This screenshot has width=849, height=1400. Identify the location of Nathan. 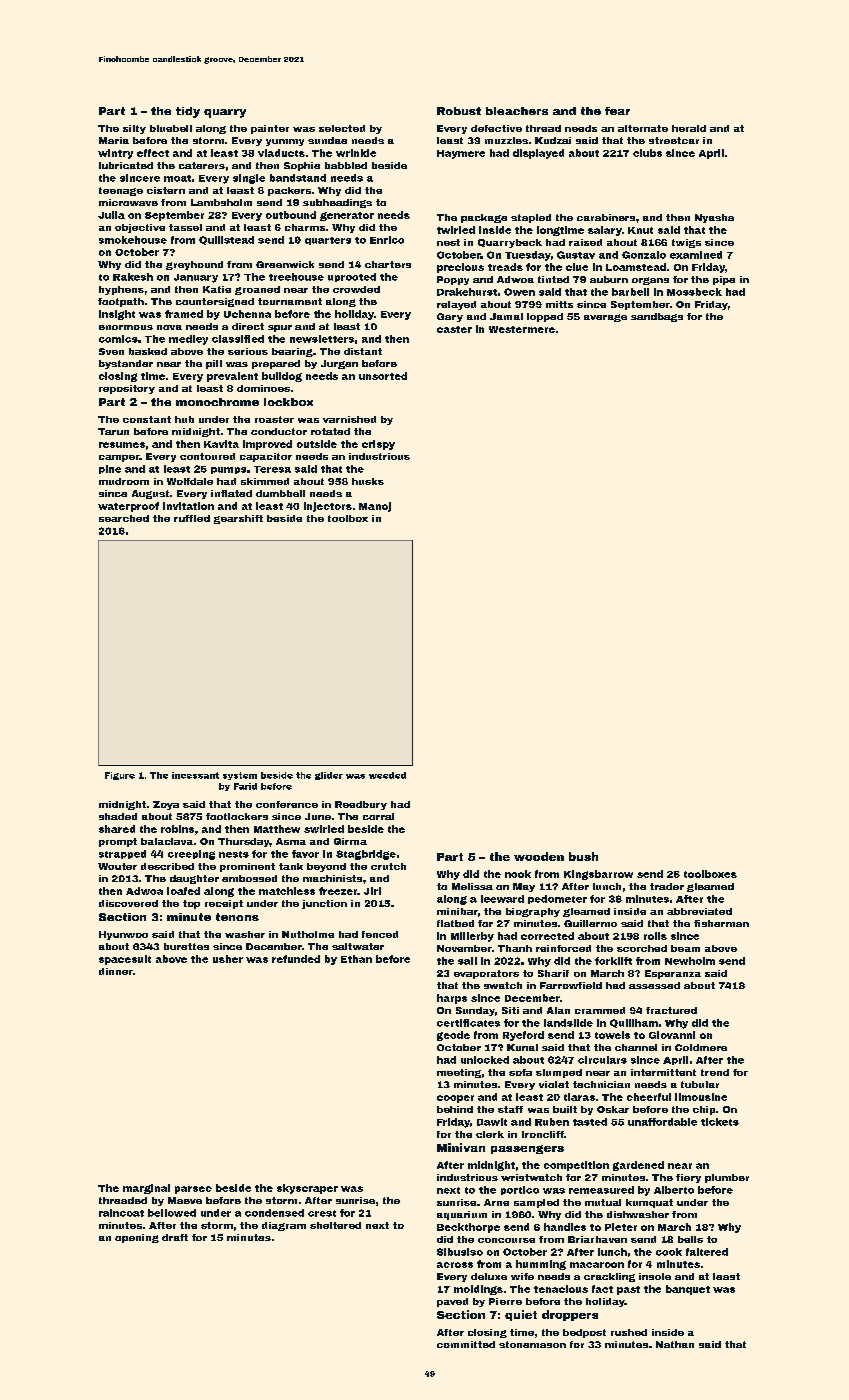
(675, 1344).
